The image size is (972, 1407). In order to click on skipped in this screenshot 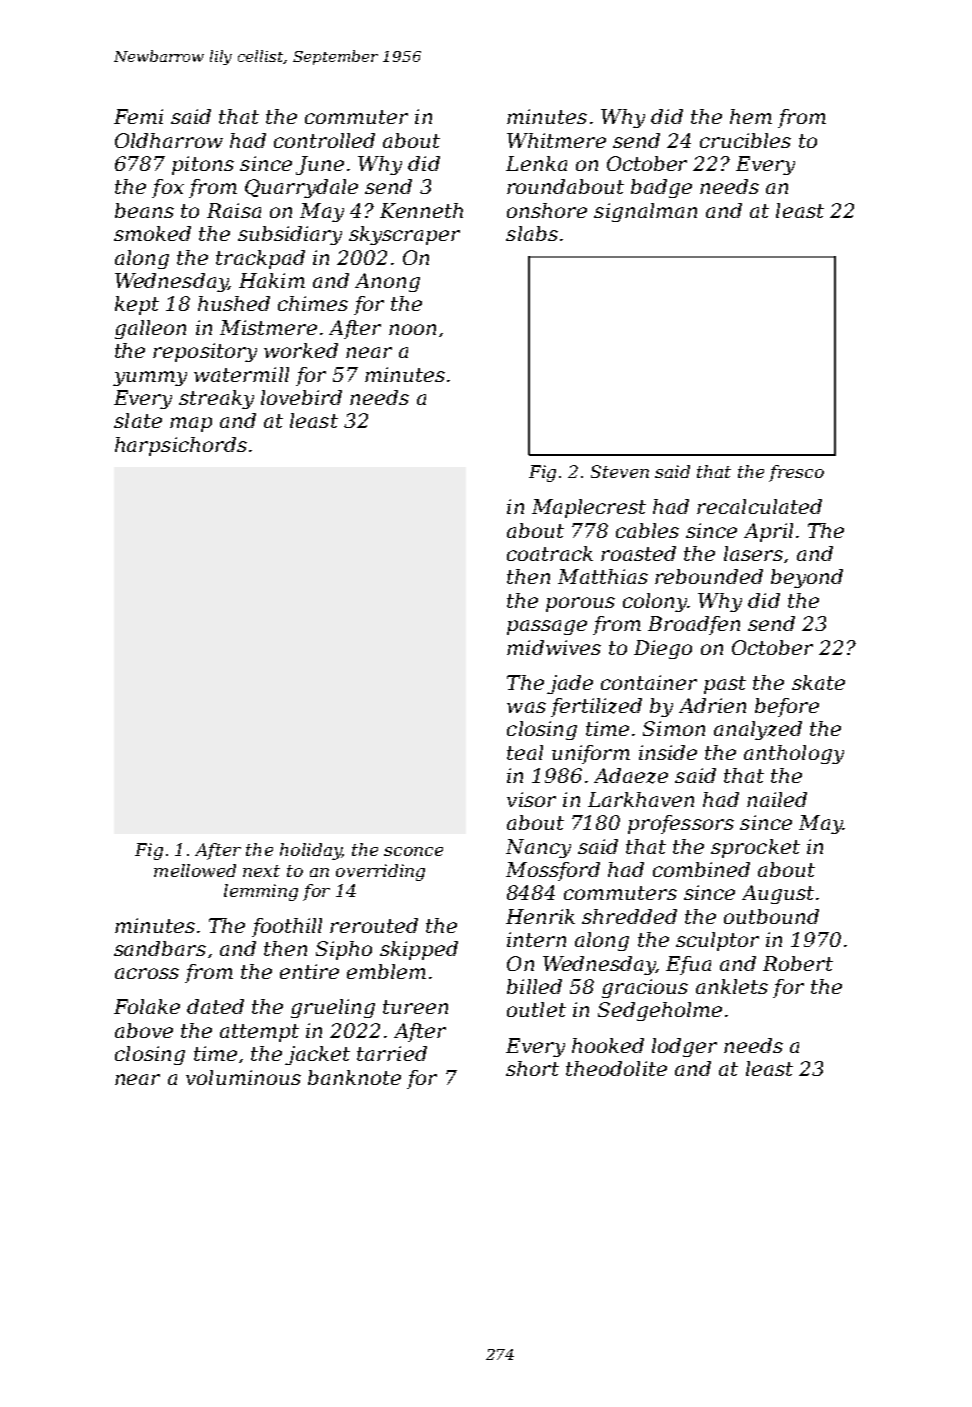, I will do `click(419, 950)`.
